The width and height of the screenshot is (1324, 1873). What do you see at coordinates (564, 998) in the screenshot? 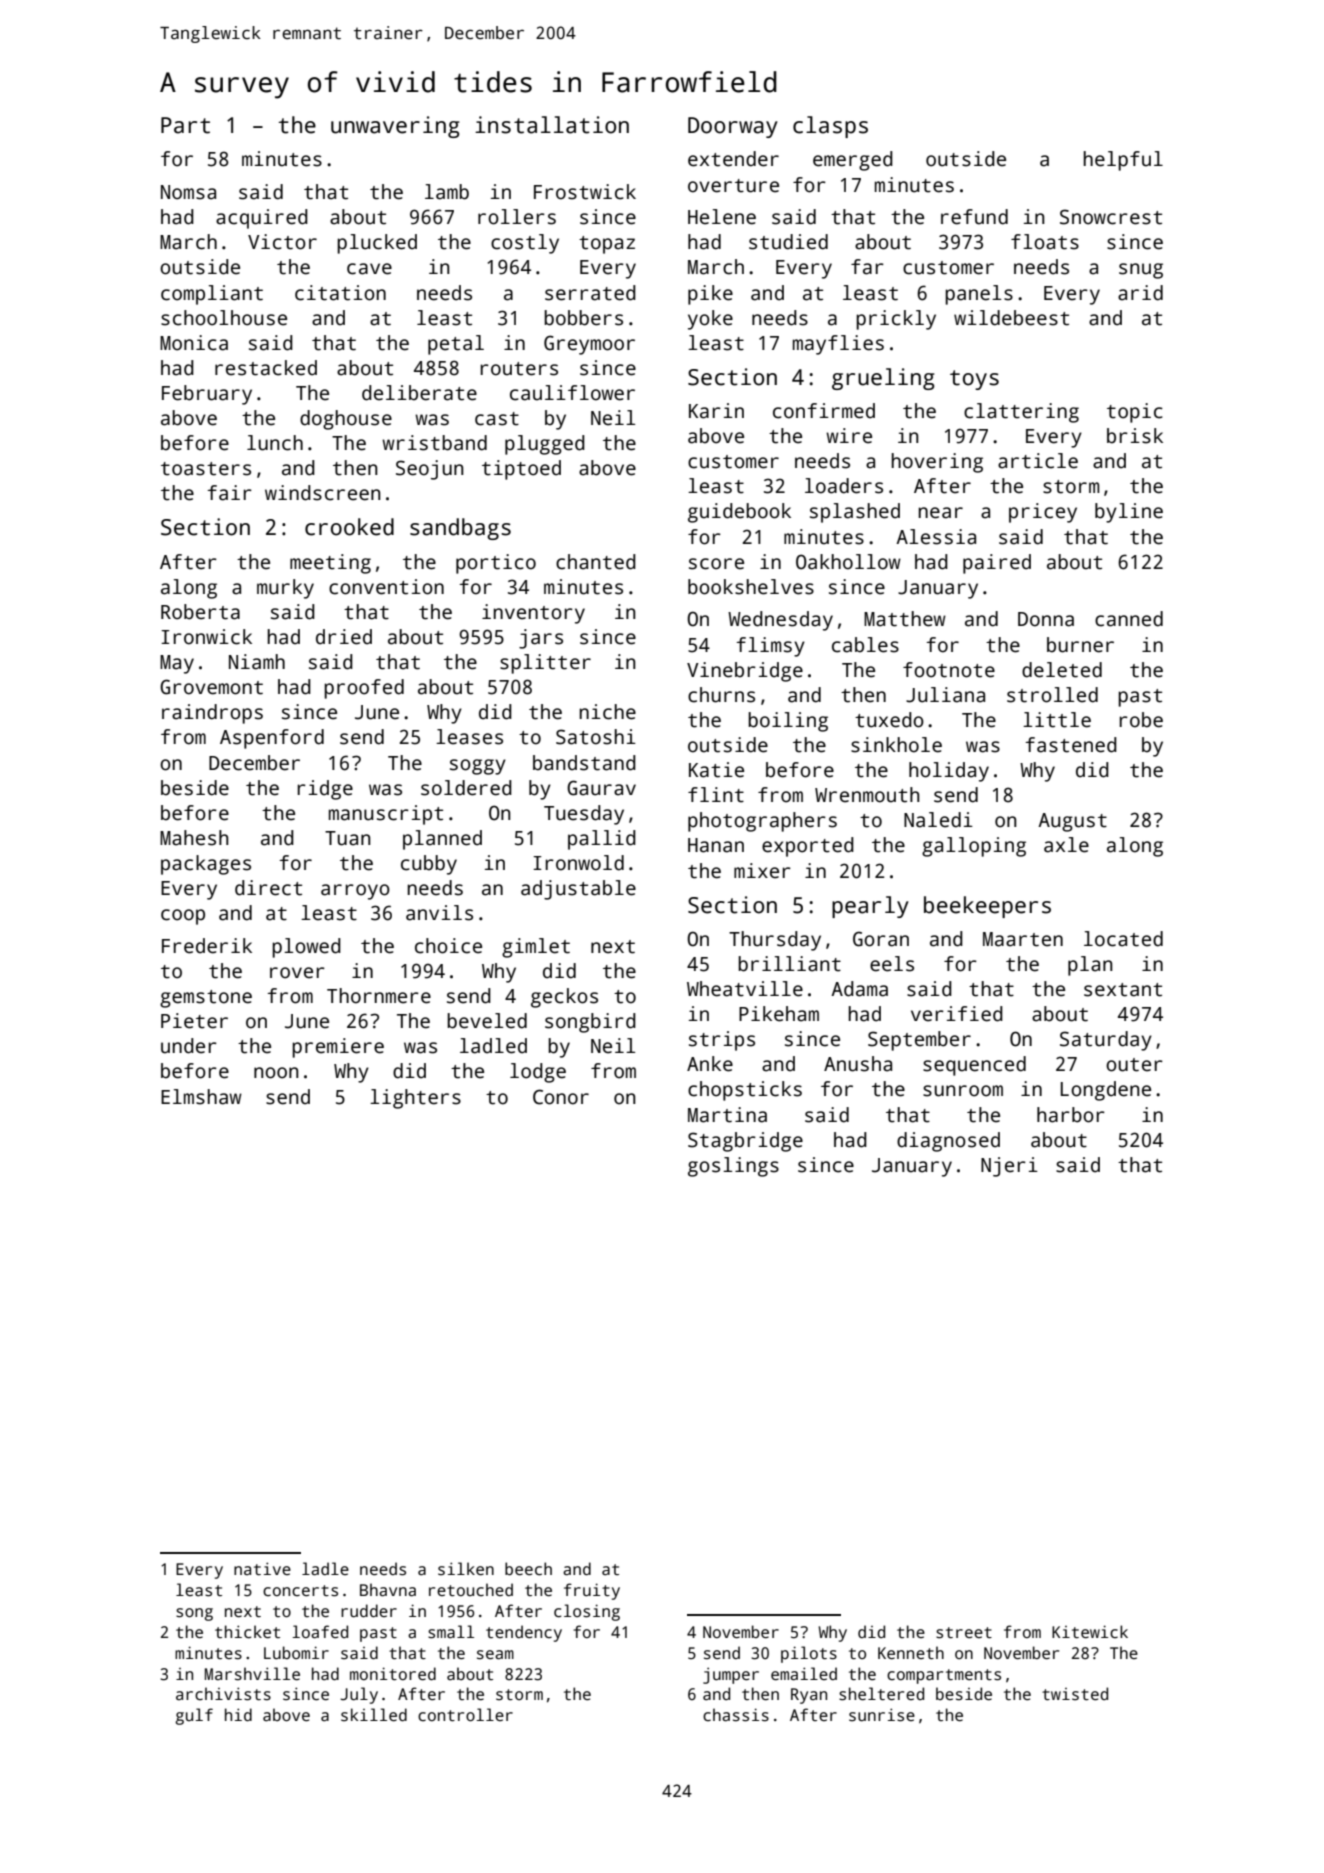
I see `geckos` at bounding box center [564, 998].
